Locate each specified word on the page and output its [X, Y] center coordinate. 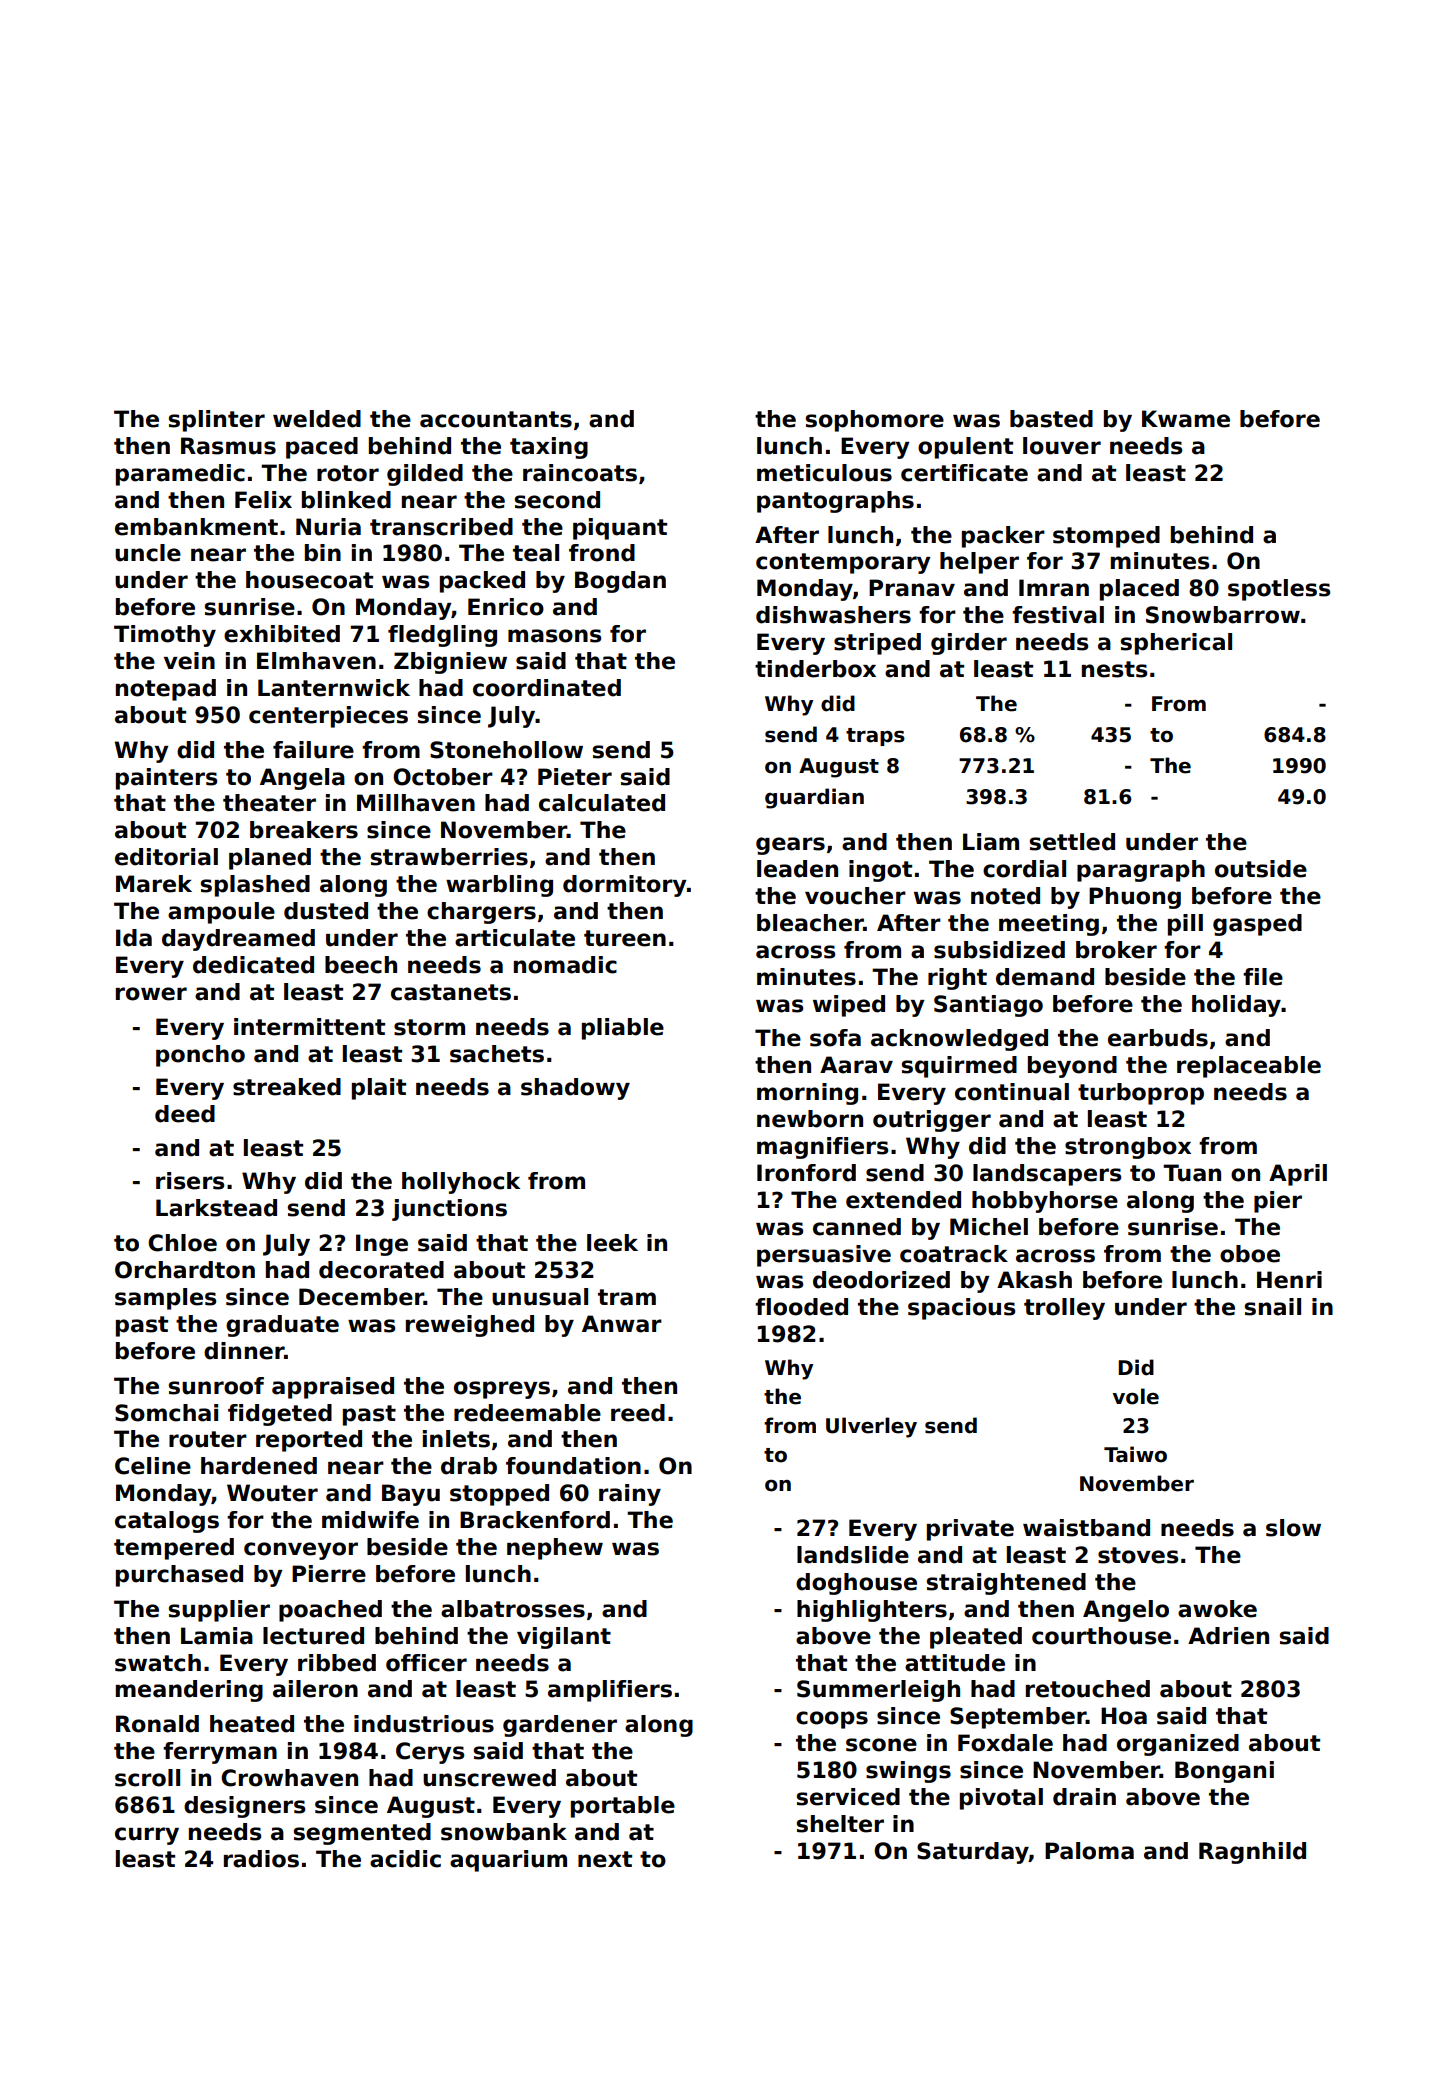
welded [317, 419]
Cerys [430, 1753]
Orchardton [185, 1270]
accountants [496, 419]
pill [1185, 925]
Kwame [1186, 419]
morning [807, 1094]
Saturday [973, 1853]
